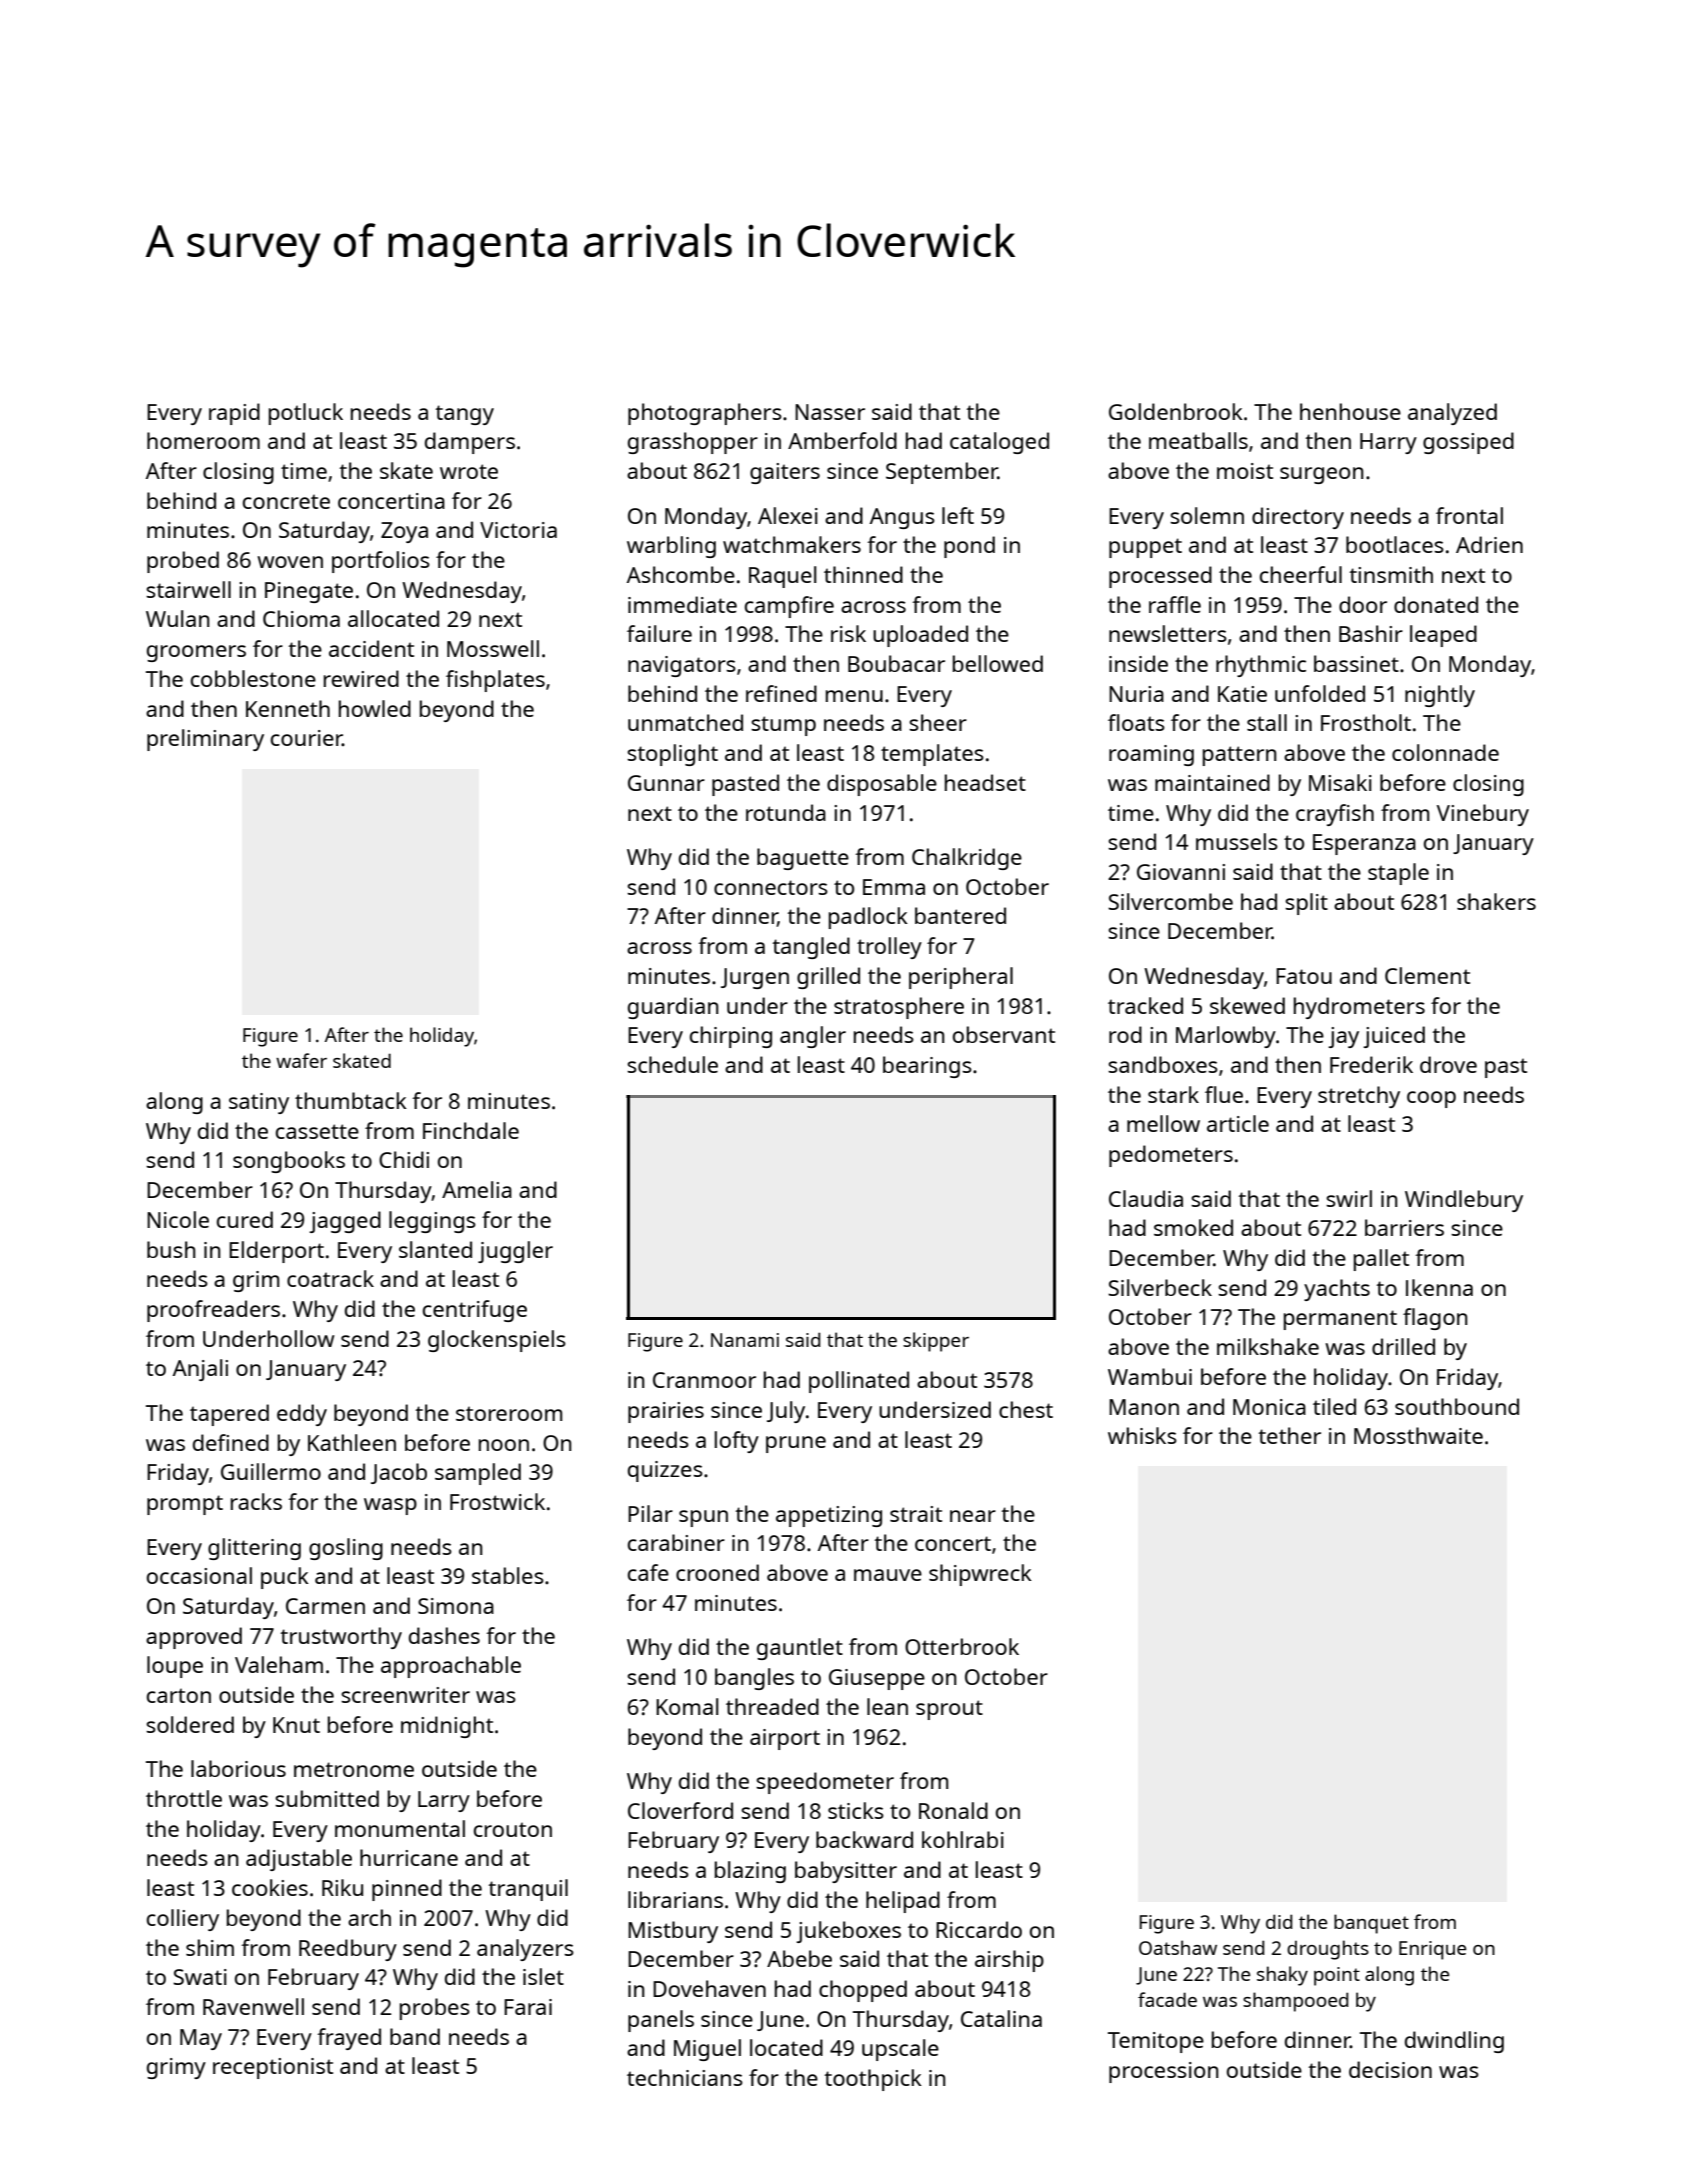  Describe the element at coordinates (301, 1060) in the page. I see `wafer` at that location.
